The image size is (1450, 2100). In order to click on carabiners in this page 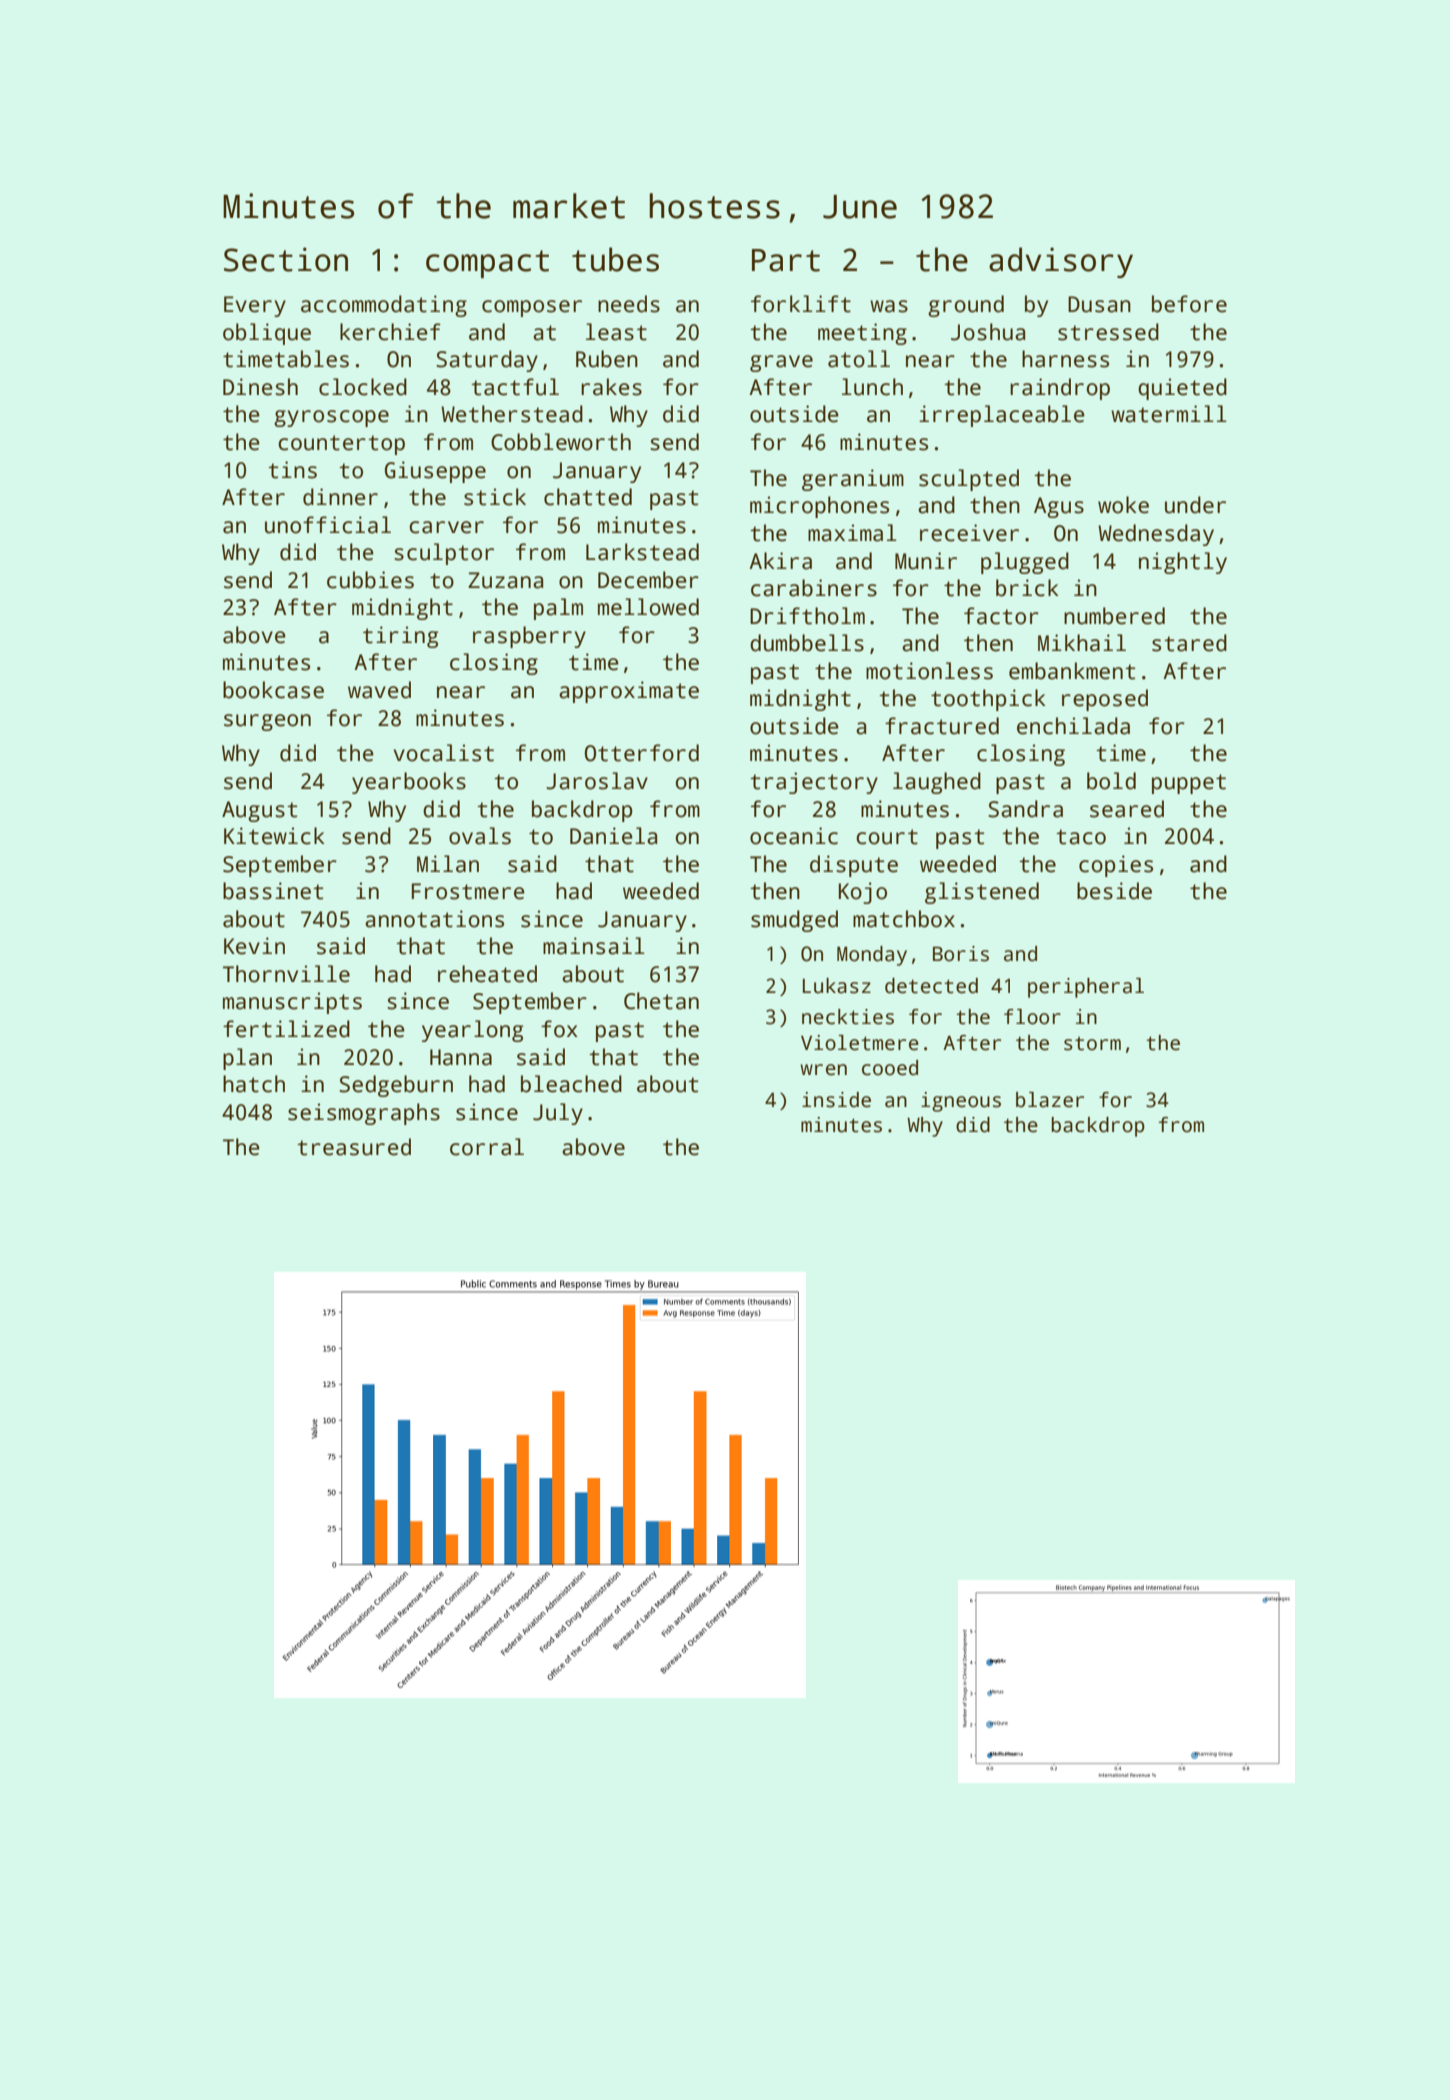, I will do `click(814, 588)`.
